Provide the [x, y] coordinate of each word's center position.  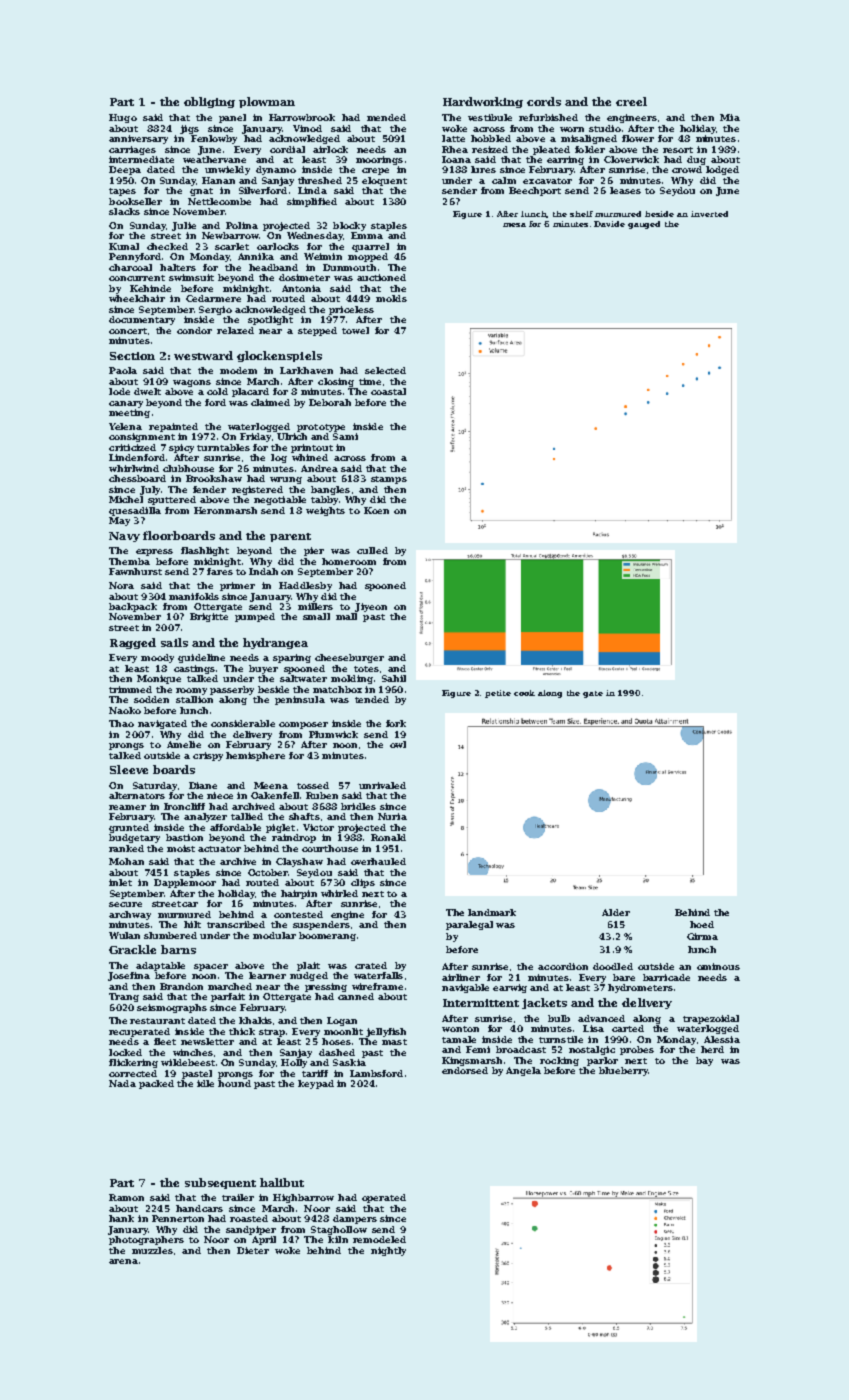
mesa [514, 225]
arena [123, 1261]
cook [524, 693]
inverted [709, 214]
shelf [581, 214]
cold [217, 391]
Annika [256, 256]
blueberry [623, 1071]
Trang [124, 997]
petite [498, 694]
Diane [203, 785]
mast [394, 1042]
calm [504, 180]
